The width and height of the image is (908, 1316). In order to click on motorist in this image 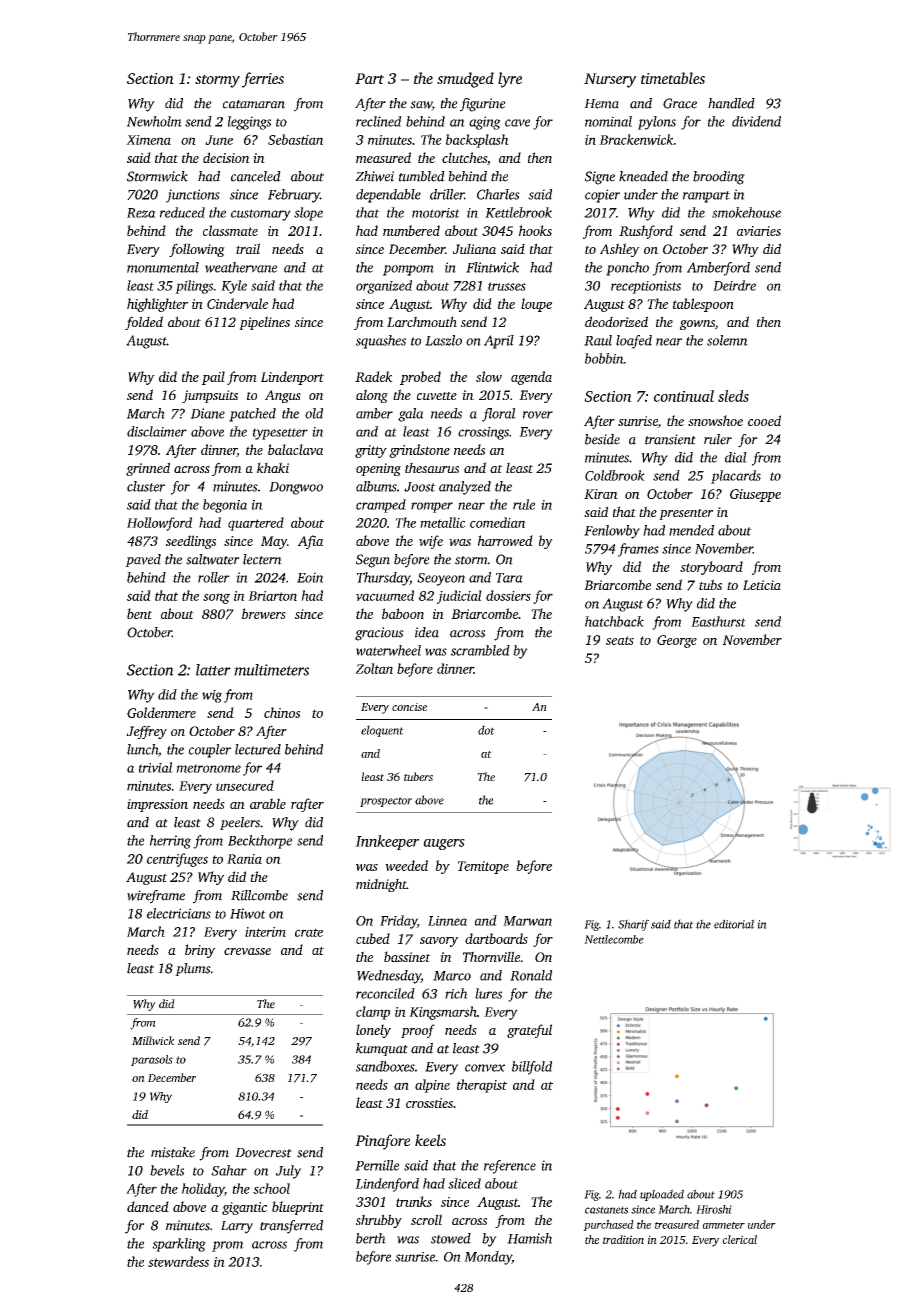, I will do `click(436, 213)`.
